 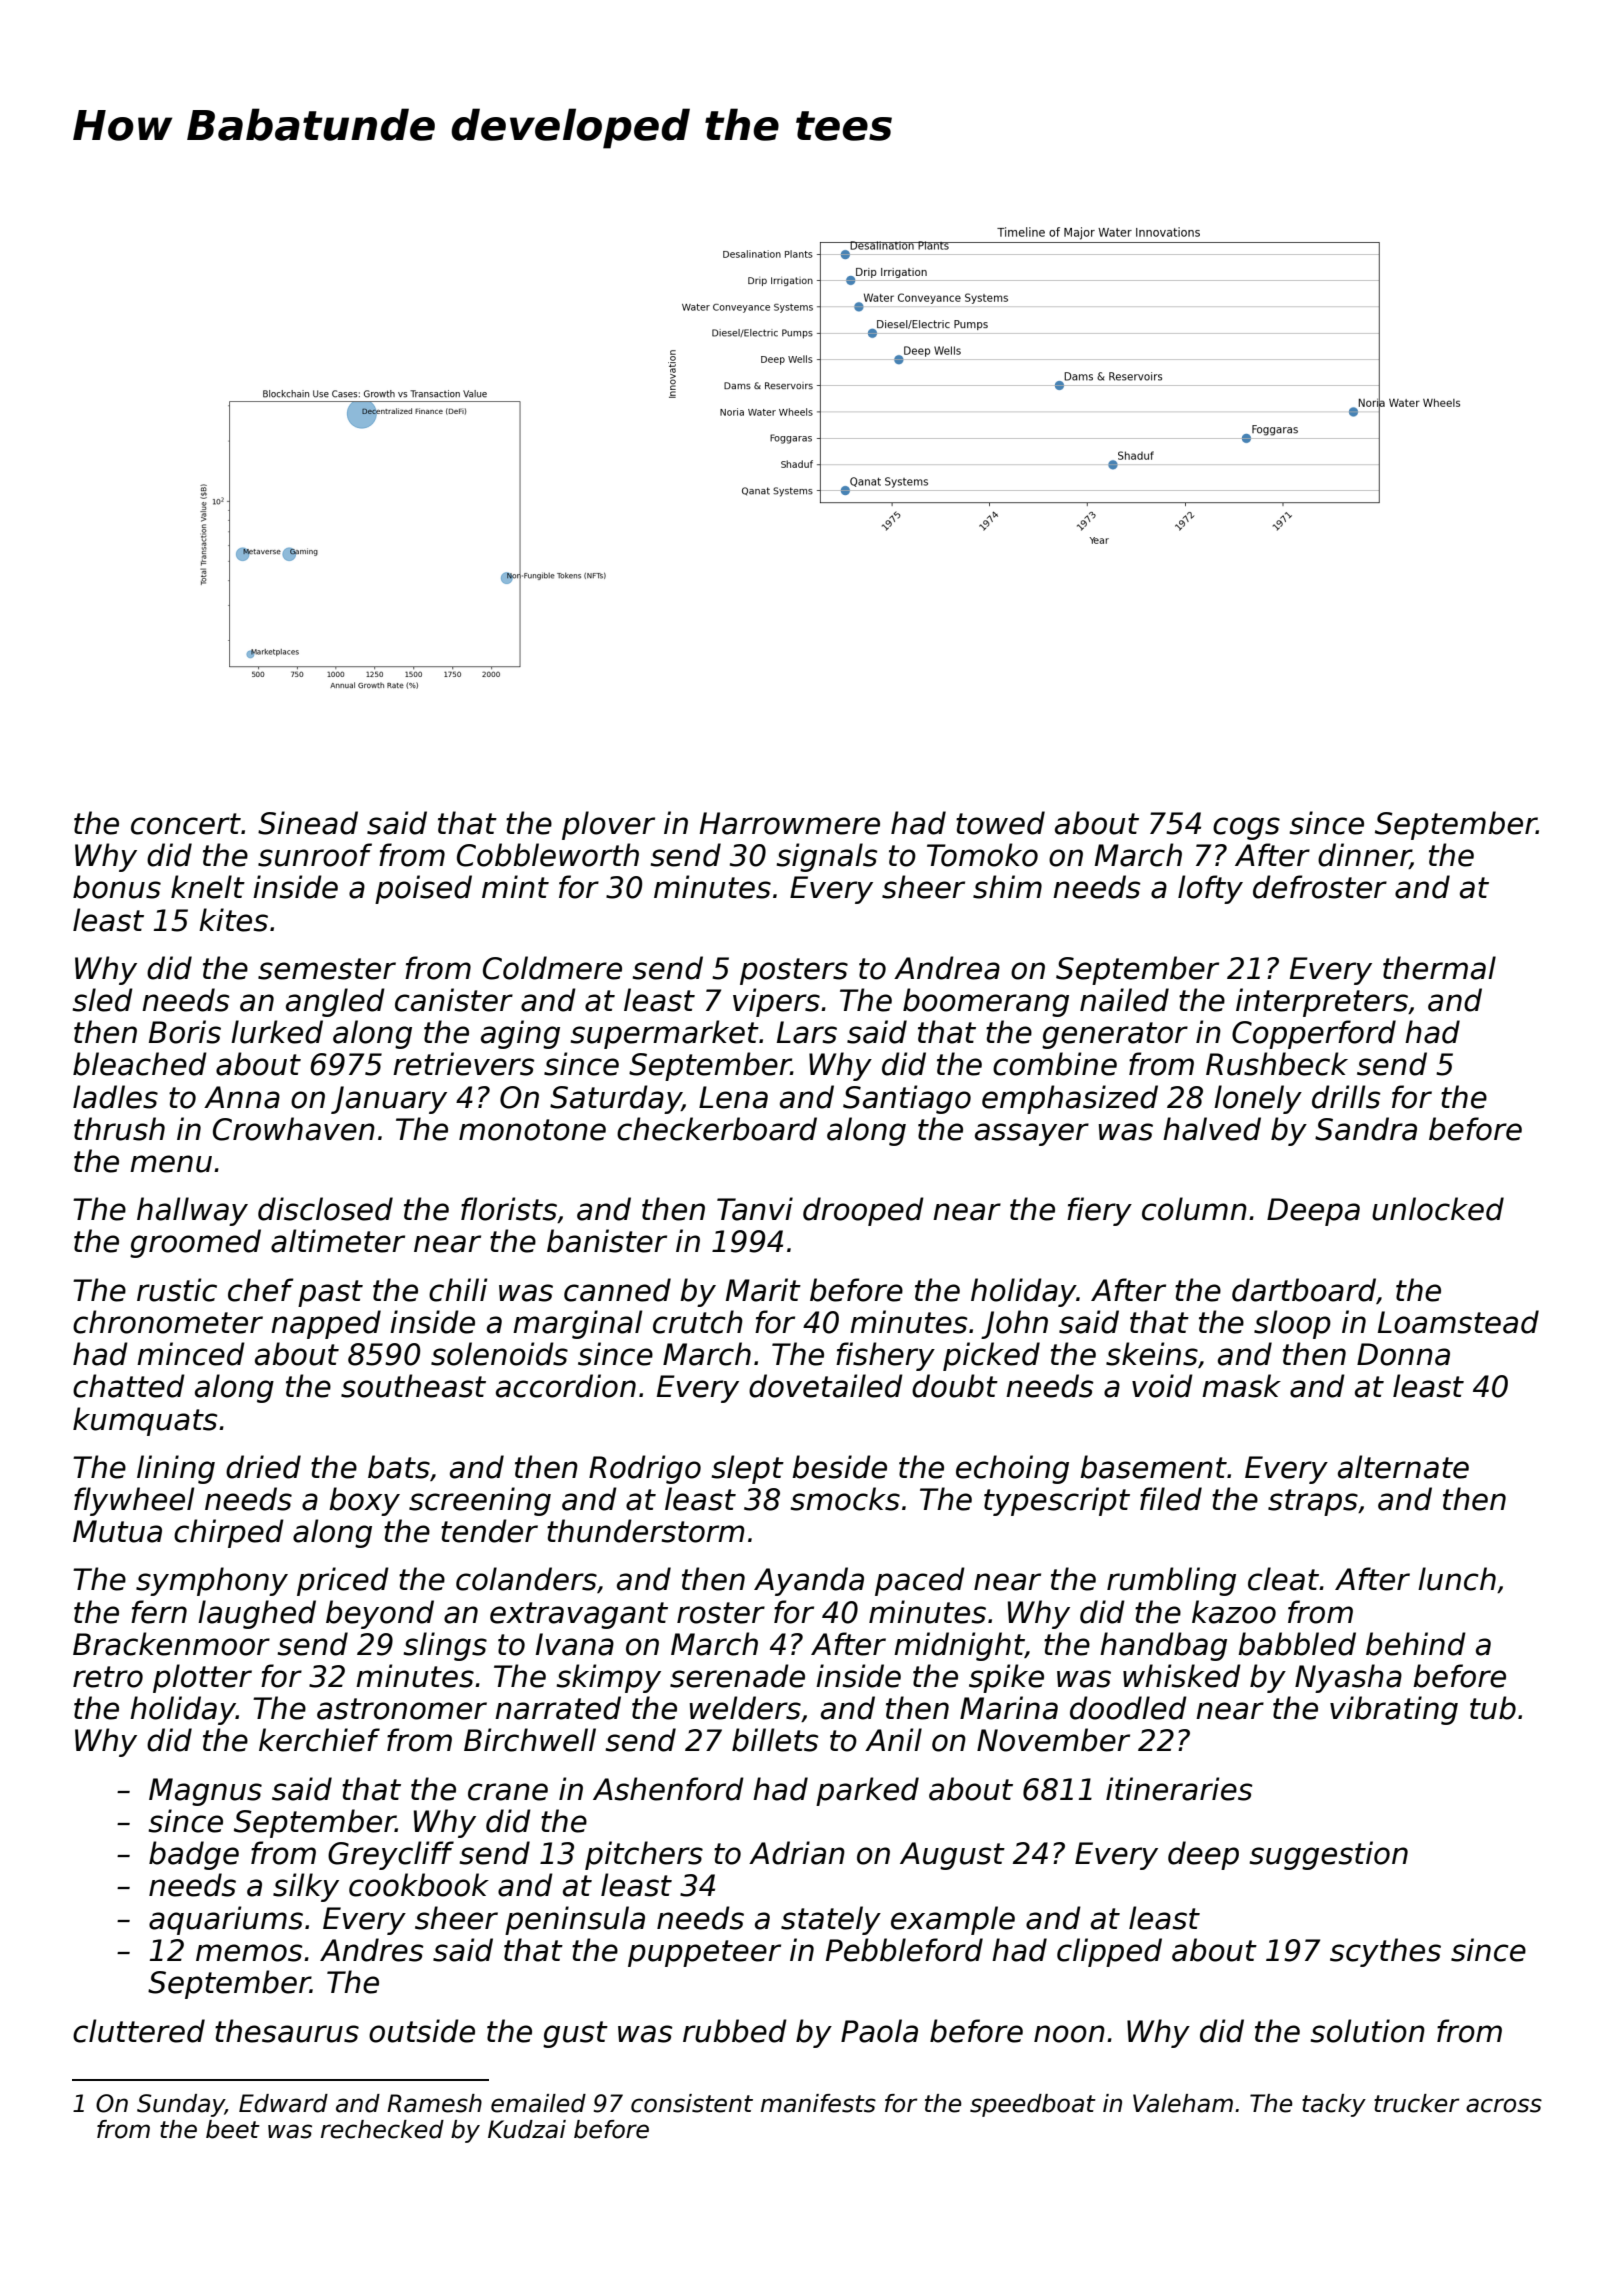 I want to click on cluttered, so click(x=139, y=2031).
